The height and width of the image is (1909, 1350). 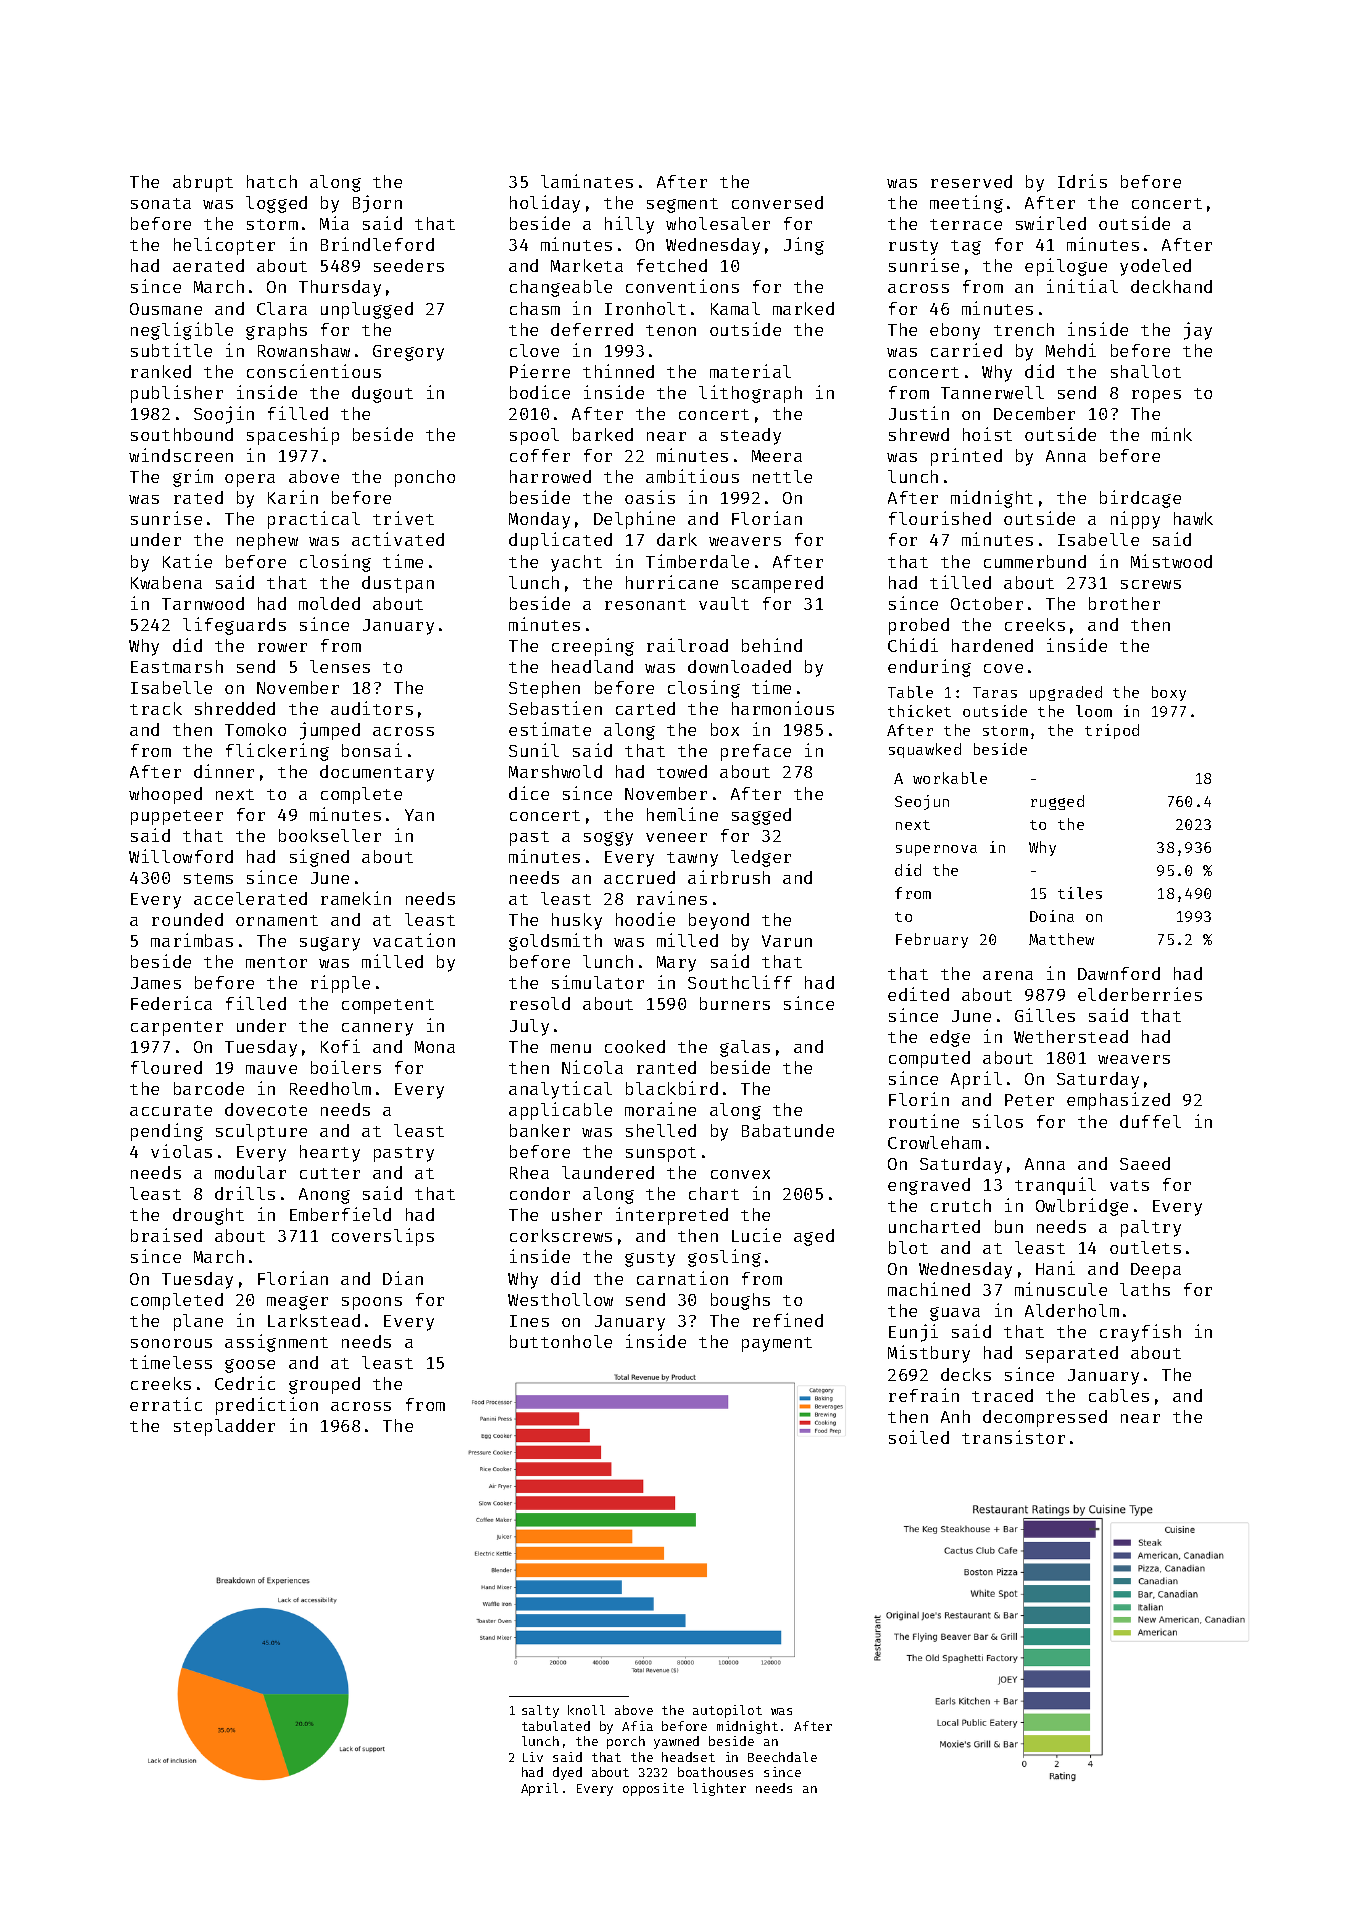 What do you see at coordinates (1124, 603) in the image?
I see `brother` at bounding box center [1124, 603].
